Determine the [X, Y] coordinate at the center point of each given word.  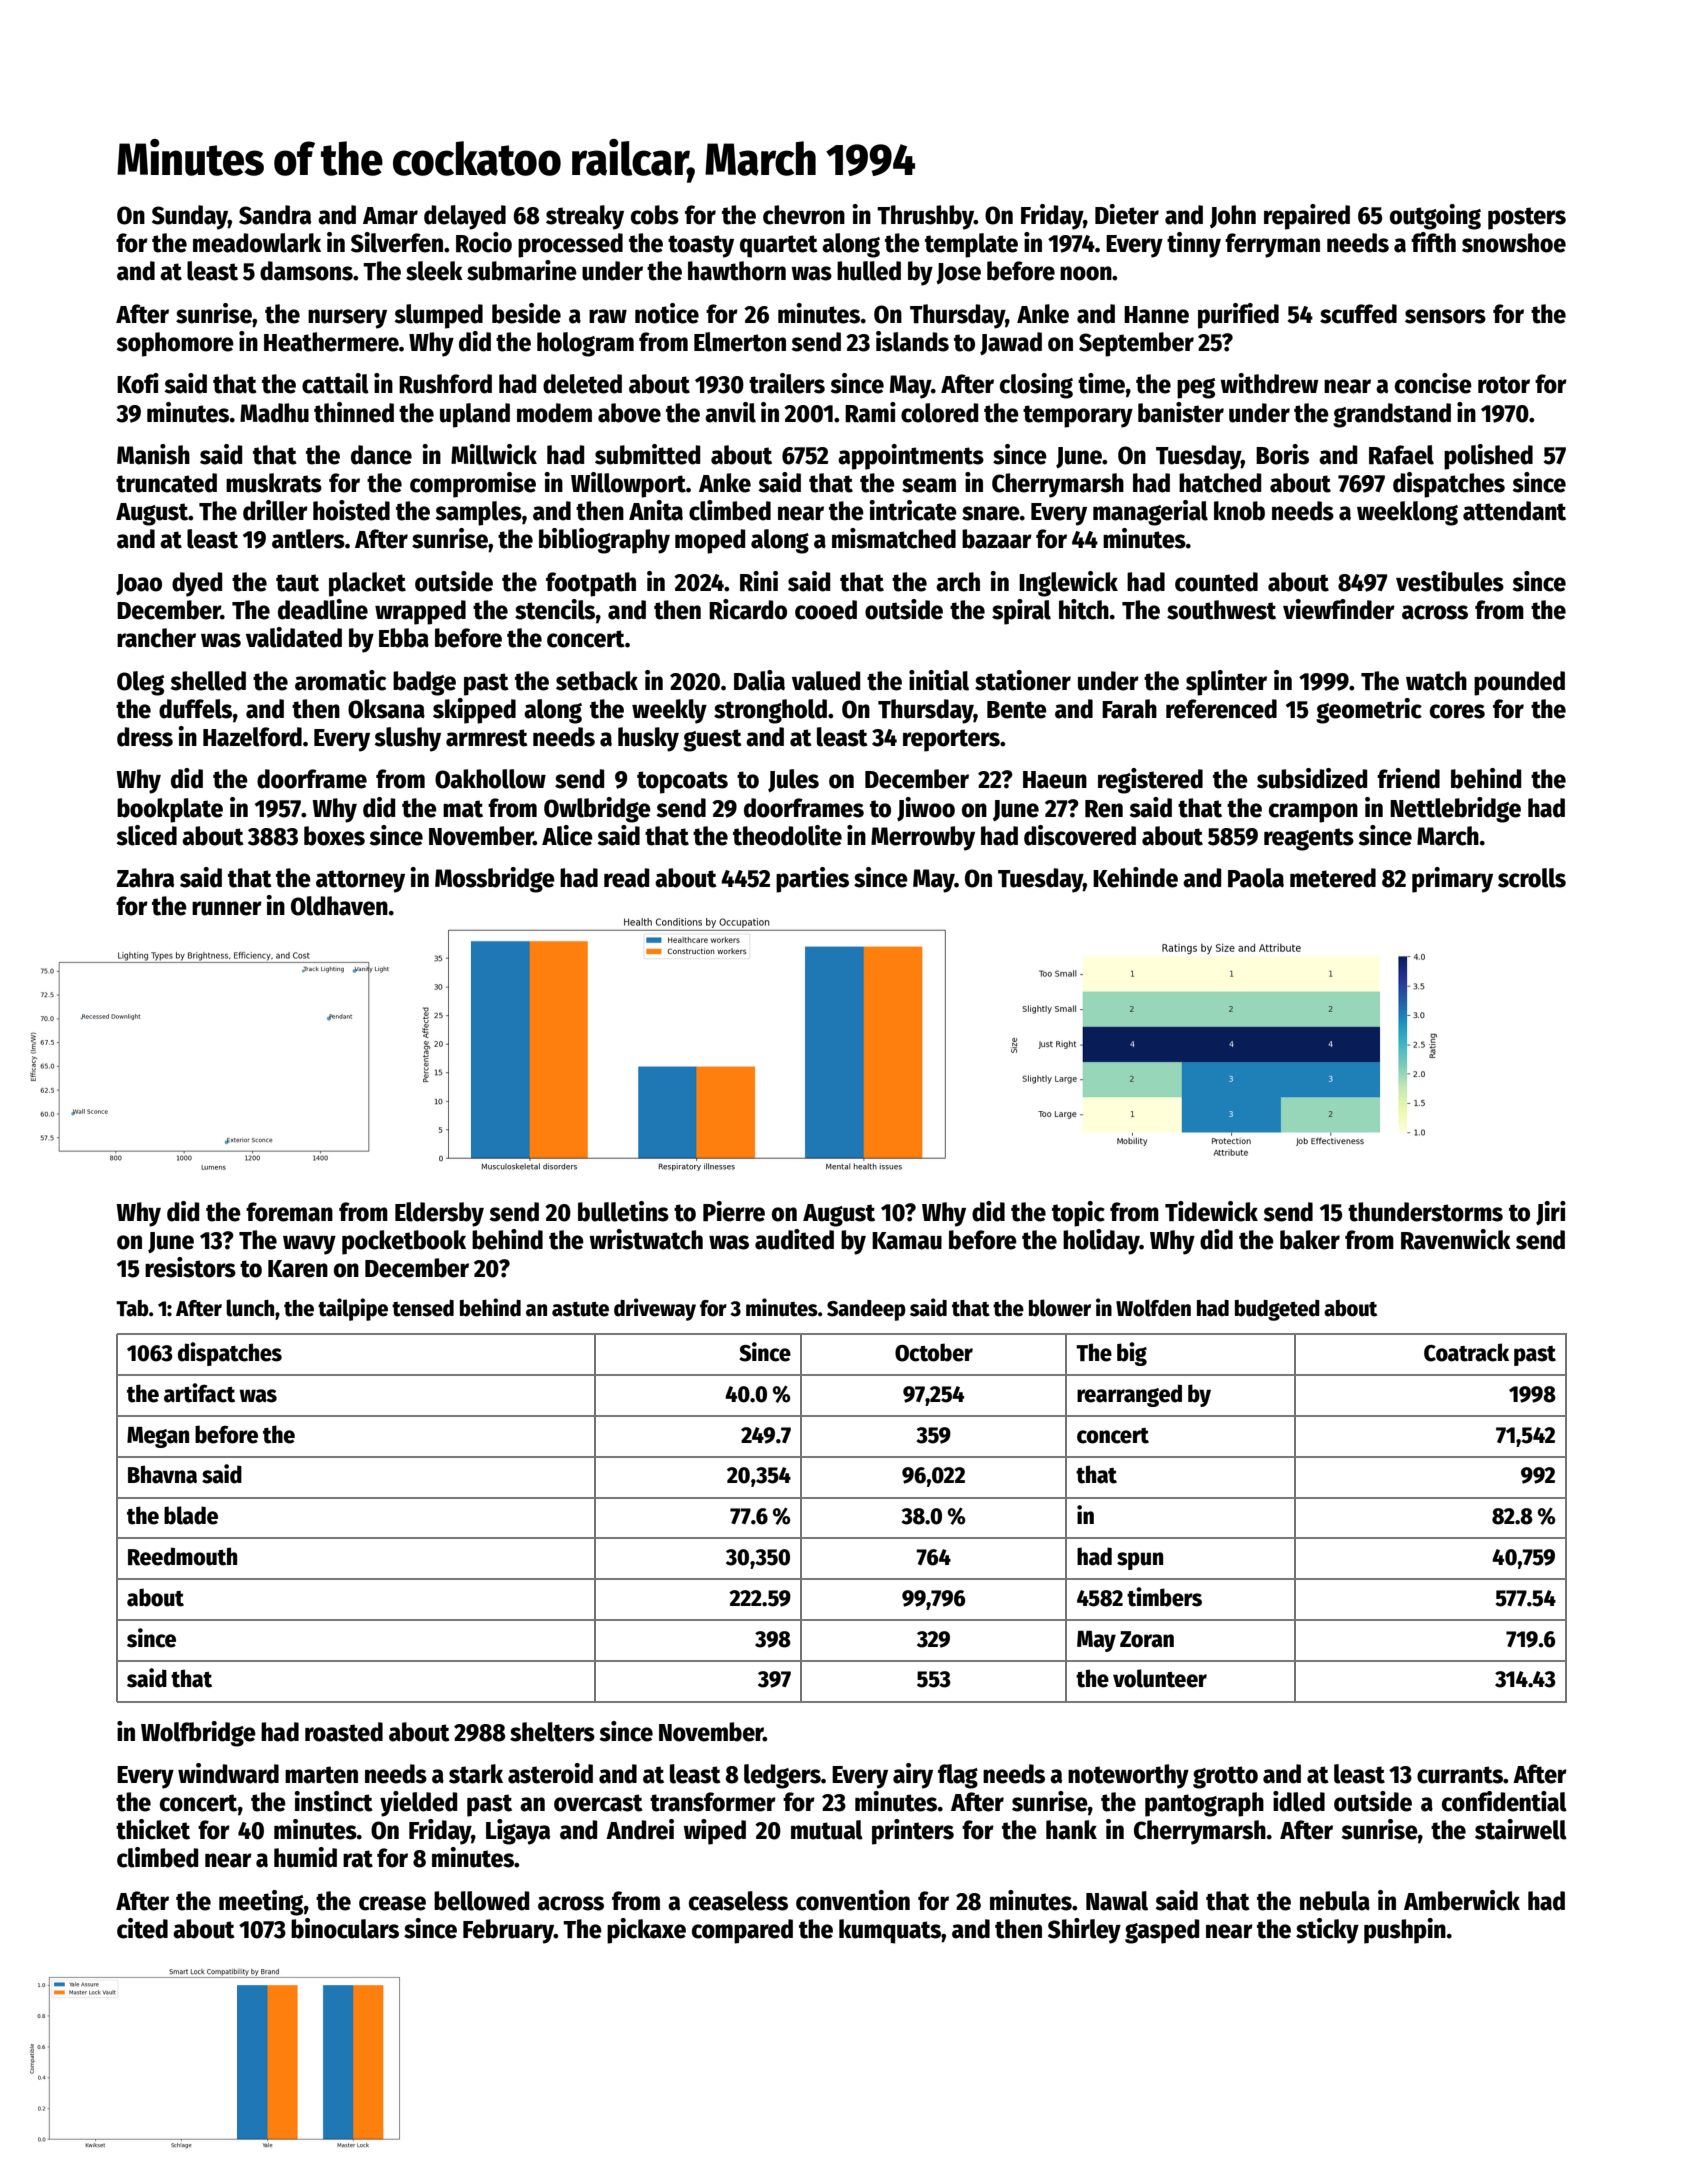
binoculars [345, 1928]
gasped [1162, 1931]
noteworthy [1128, 1776]
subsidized [1312, 778]
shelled [208, 681]
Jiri [1551, 1213]
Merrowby [923, 838]
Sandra [275, 215]
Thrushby [925, 217]
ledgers [782, 1776]
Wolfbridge [198, 1734]
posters [1527, 218]
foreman [289, 1212]
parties [812, 880]
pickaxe [646, 1931]
